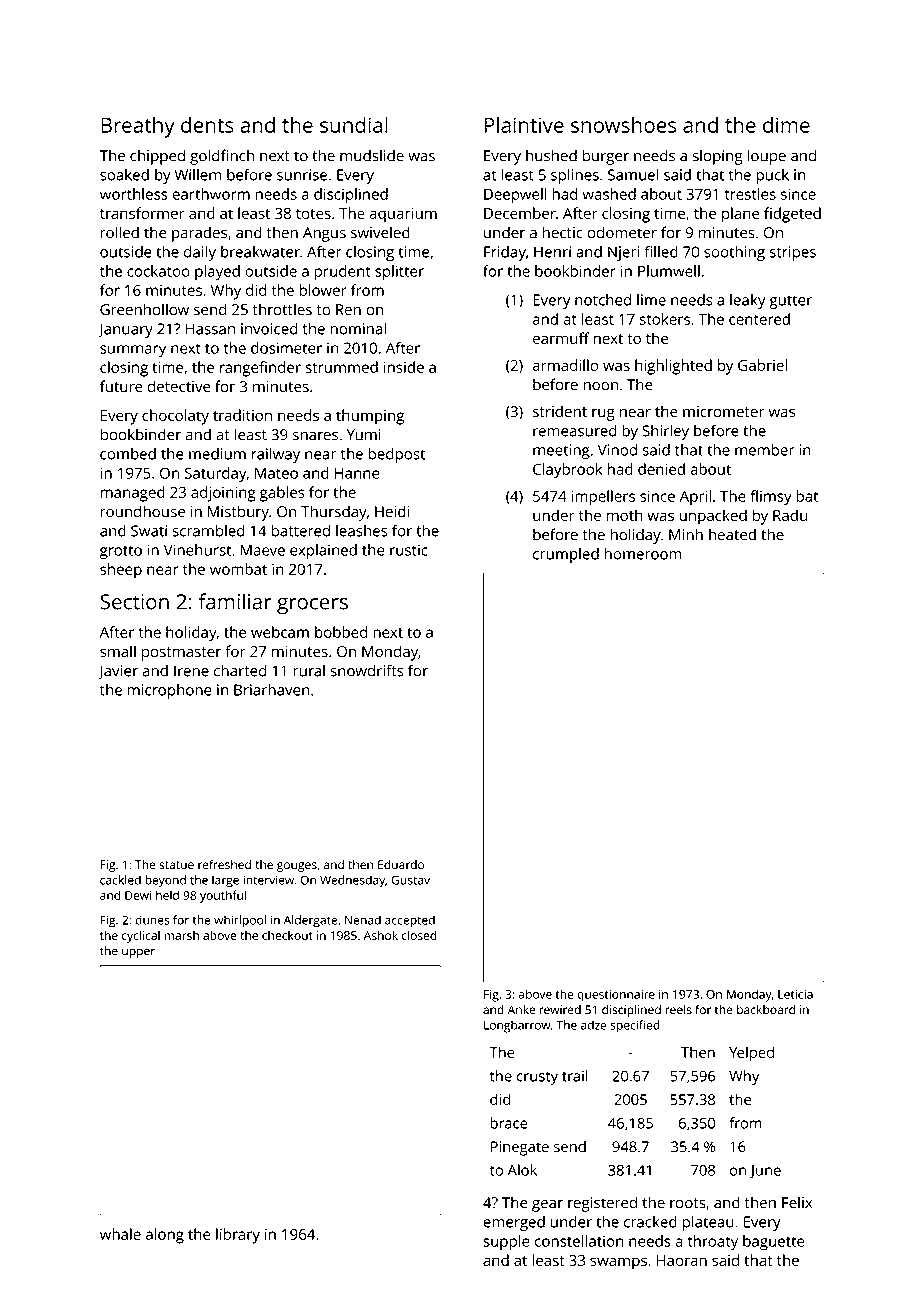 The width and height of the screenshot is (924, 1308). Describe the element at coordinates (207, 125) in the screenshot. I see `dents` at that location.
